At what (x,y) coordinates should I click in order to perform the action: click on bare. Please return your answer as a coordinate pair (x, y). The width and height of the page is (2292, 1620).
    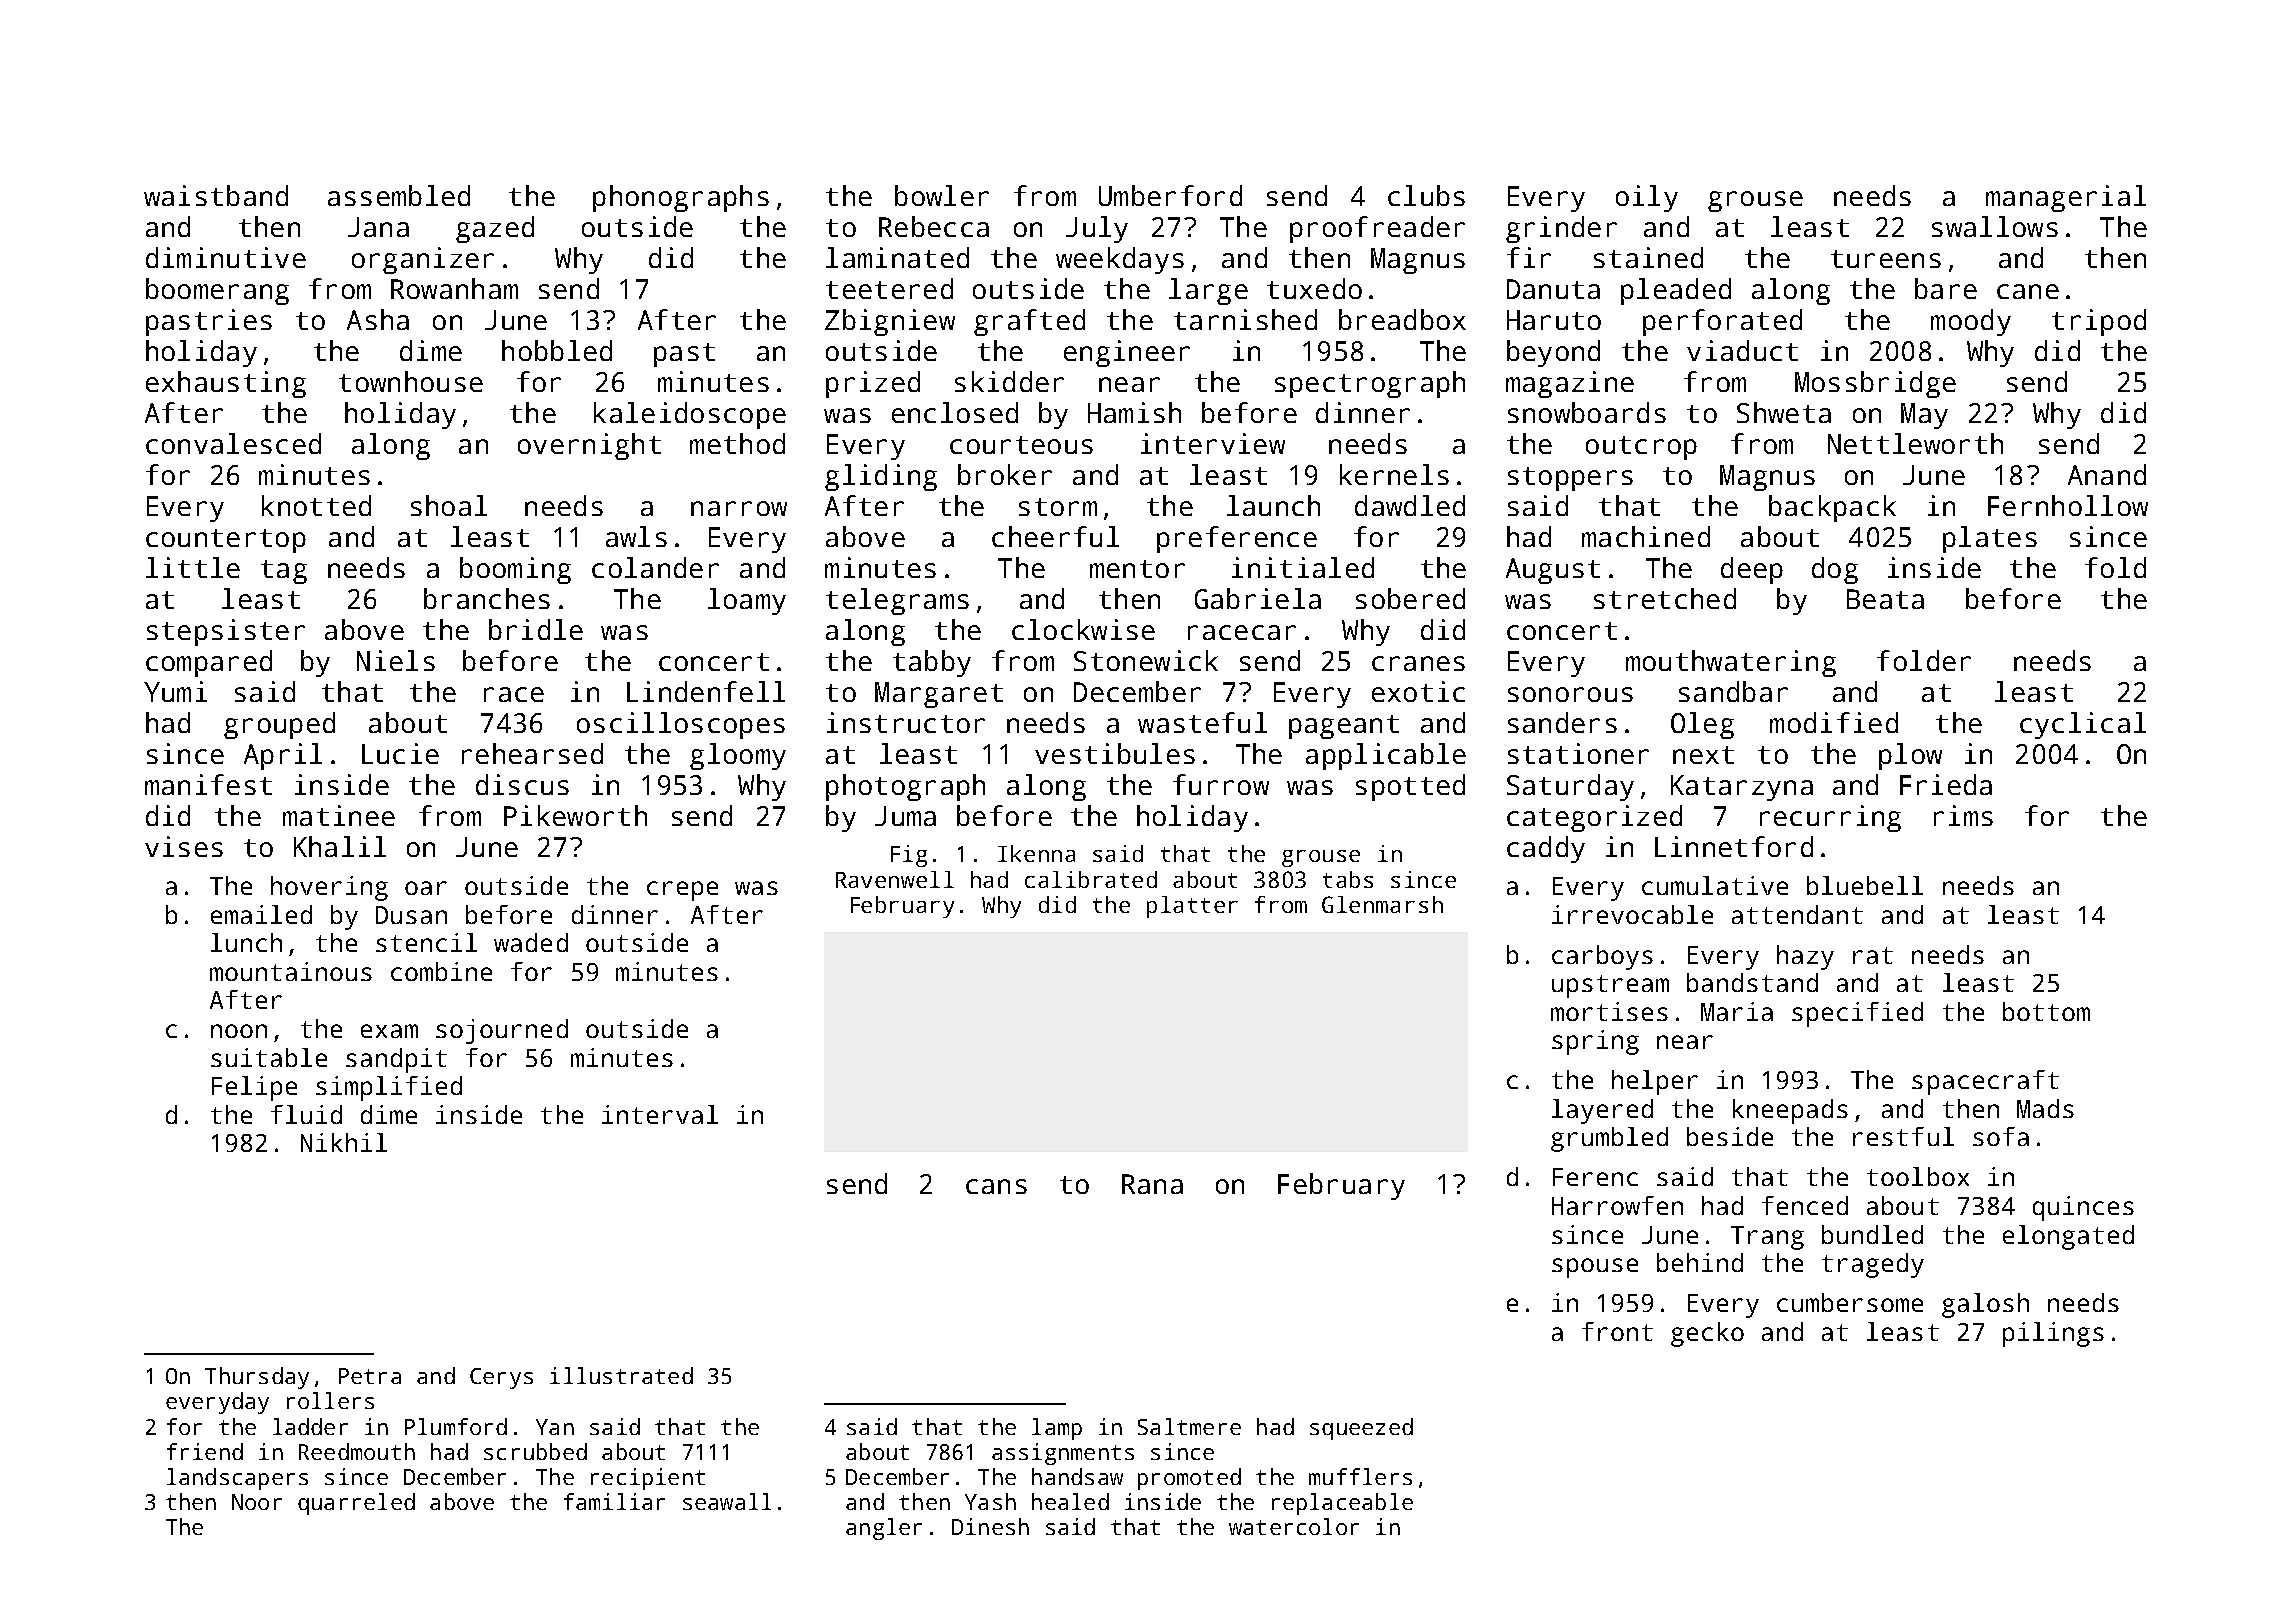
    Looking at the image, I should click on (1946, 288).
